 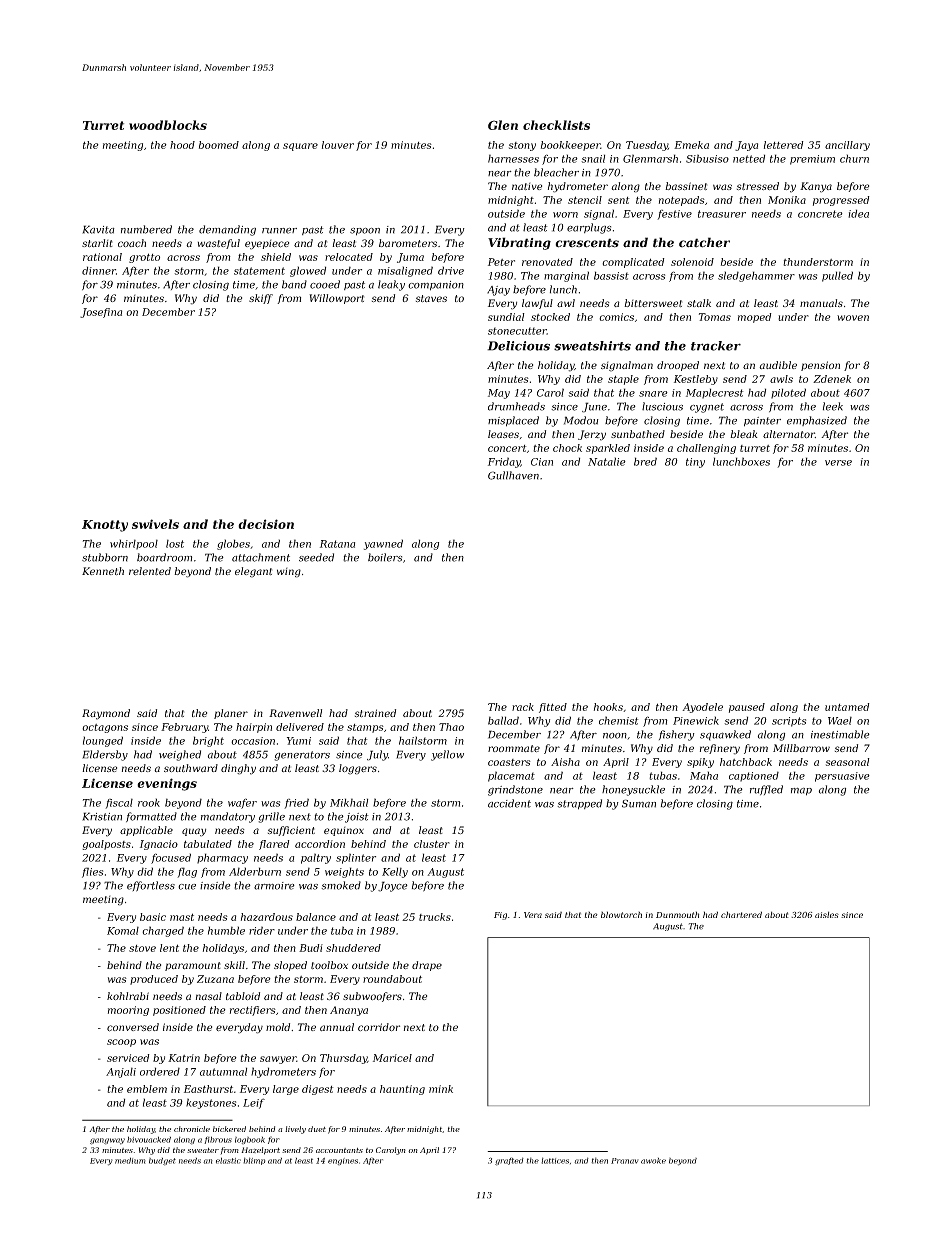 I want to click on bassinet, so click(x=686, y=186).
